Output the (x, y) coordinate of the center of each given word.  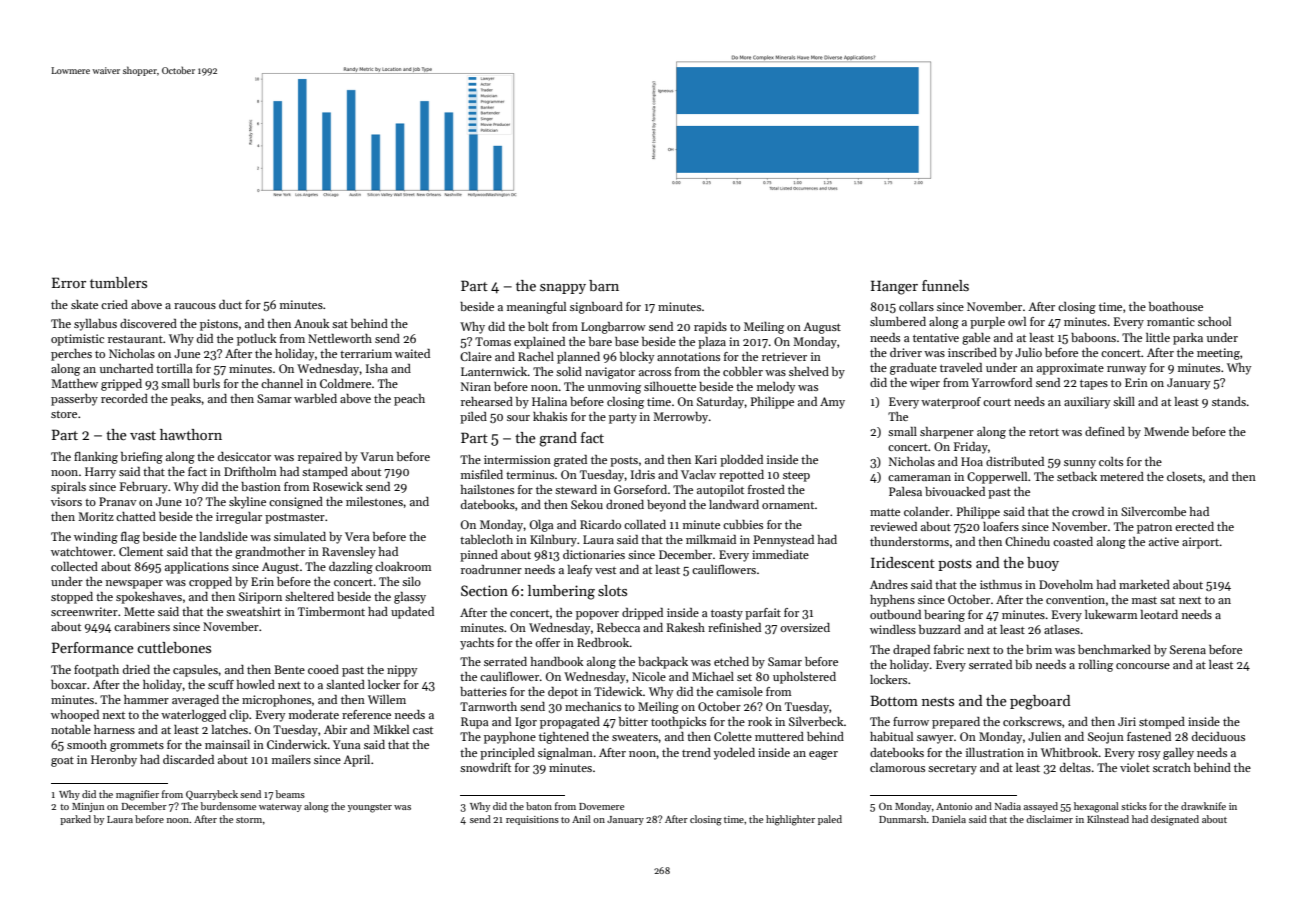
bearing (944, 616)
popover (597, 615)
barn (604, 285)
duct (230, 304)
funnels (945, 285)
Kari (706, 459)
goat (62, 761)
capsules (195, 671)
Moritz (96, 516)
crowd (1088, 511)
